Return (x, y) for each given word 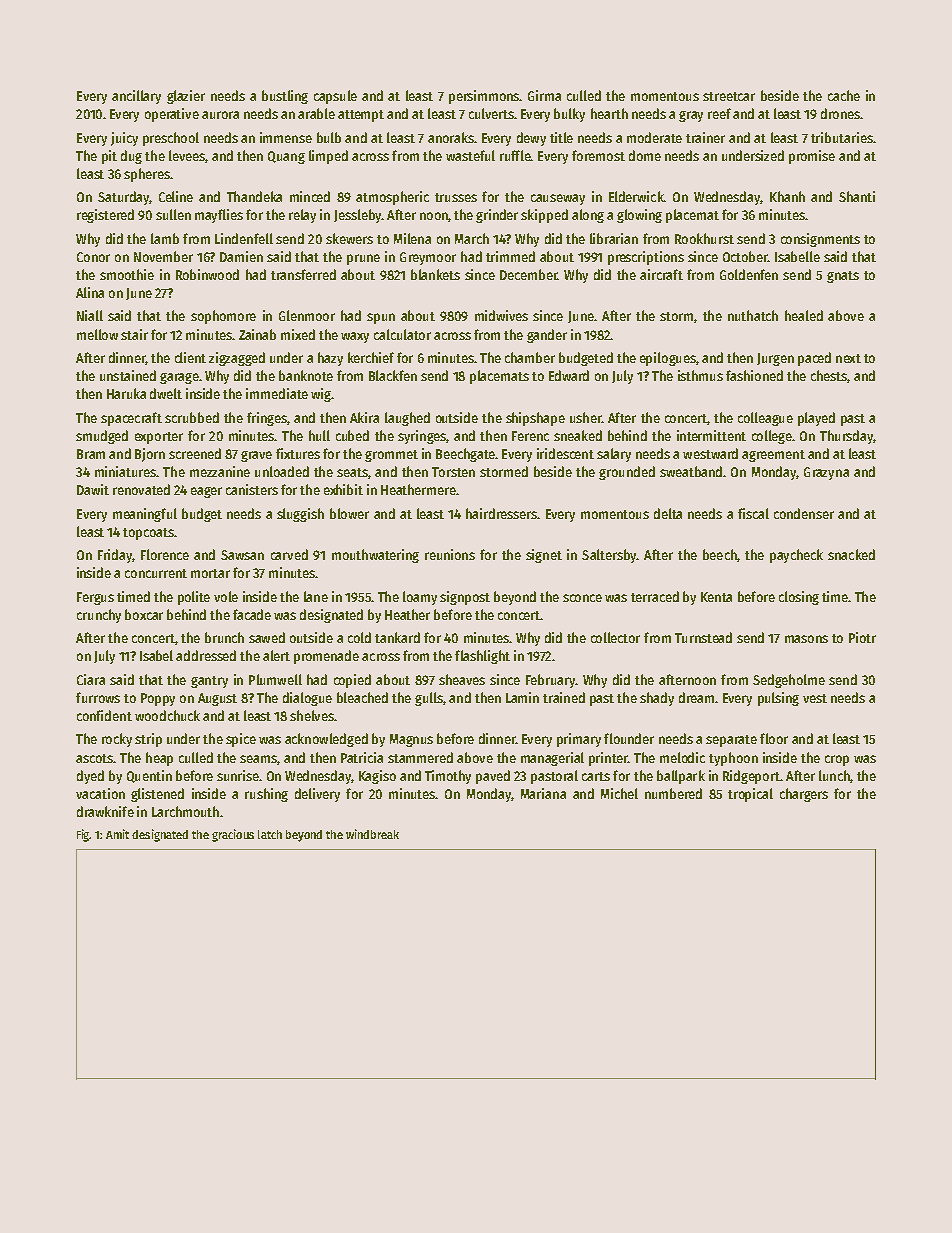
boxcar (144, 614)
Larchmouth (185, 811)
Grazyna (826, 473)
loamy (420, 598)
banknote (306, 375)
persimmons (484, 97)
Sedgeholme (789, 681)
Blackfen (393, 375)
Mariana (543, 793)
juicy (124, 139)
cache (844, 95)
